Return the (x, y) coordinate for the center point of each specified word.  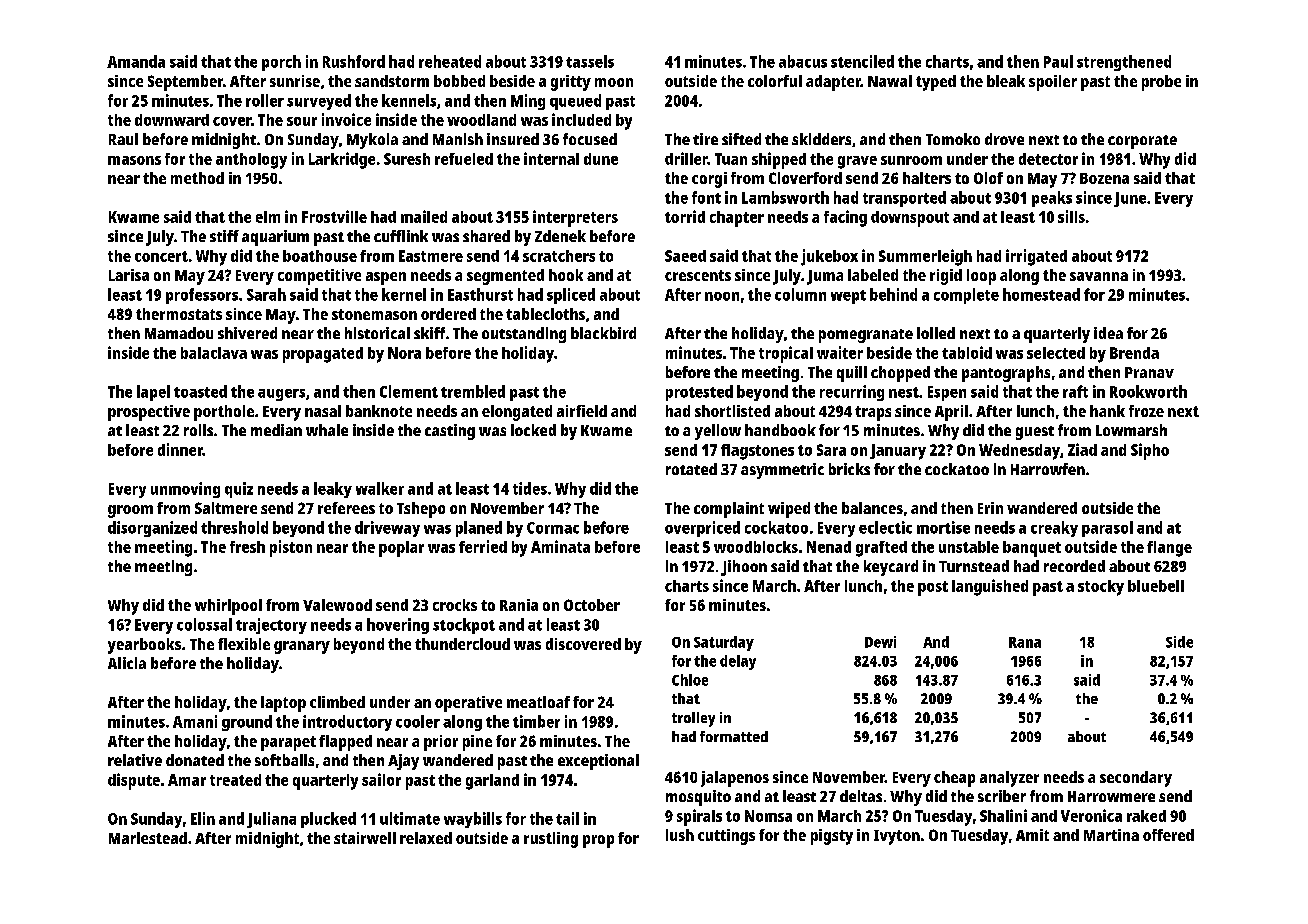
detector (1048, 159)
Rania (519, 605)
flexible (244, 644)
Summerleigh (925, 257)
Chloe (690, 680)
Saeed (685, 256)
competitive (319, 277)
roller (265, 100)
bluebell (1156, 586)
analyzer (1009, 779)
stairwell (365, 838)
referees (346, 508)
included (581, 119)
